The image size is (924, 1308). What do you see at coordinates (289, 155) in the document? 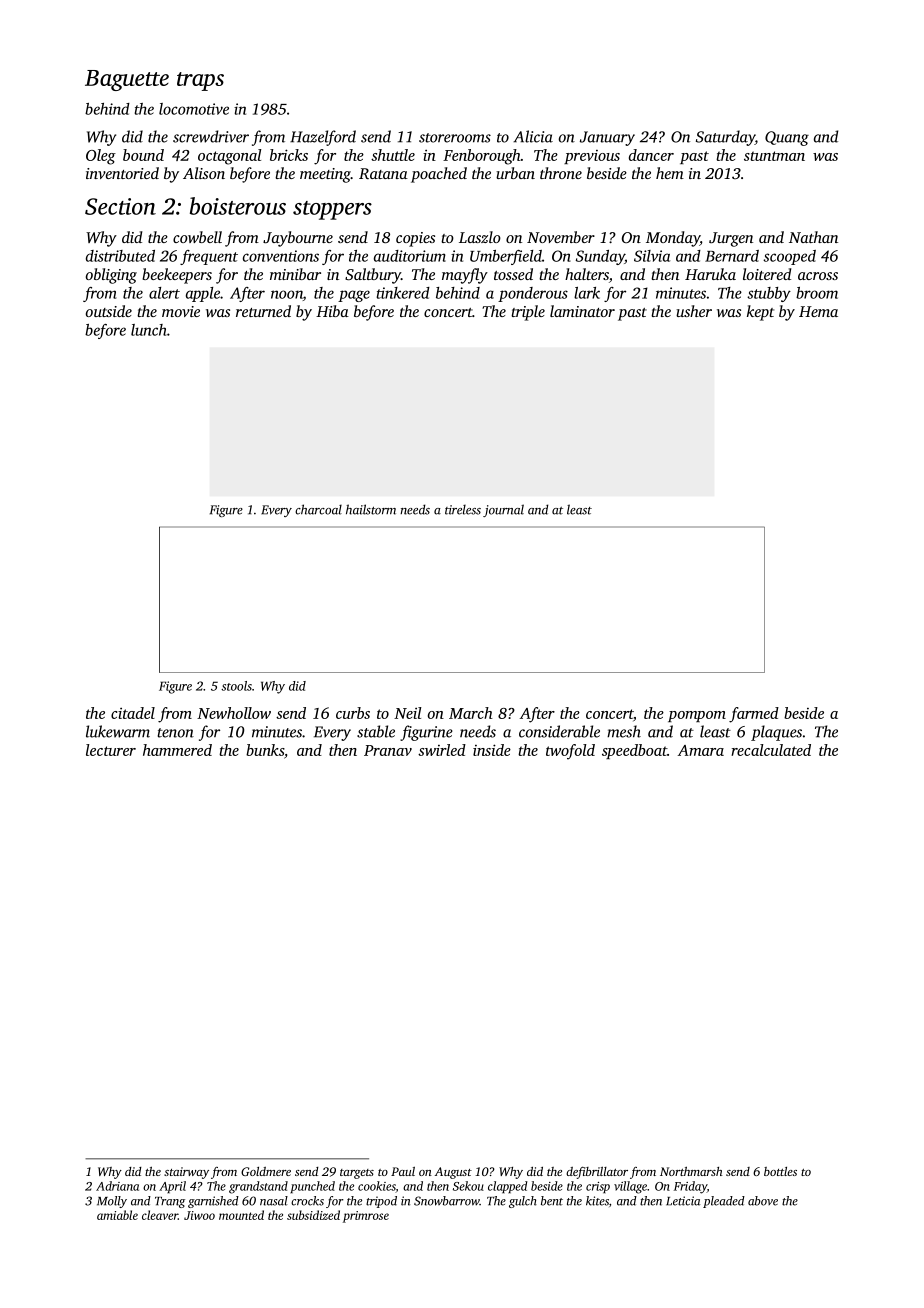
I see `bricks` at bounding box center [289, 155].
